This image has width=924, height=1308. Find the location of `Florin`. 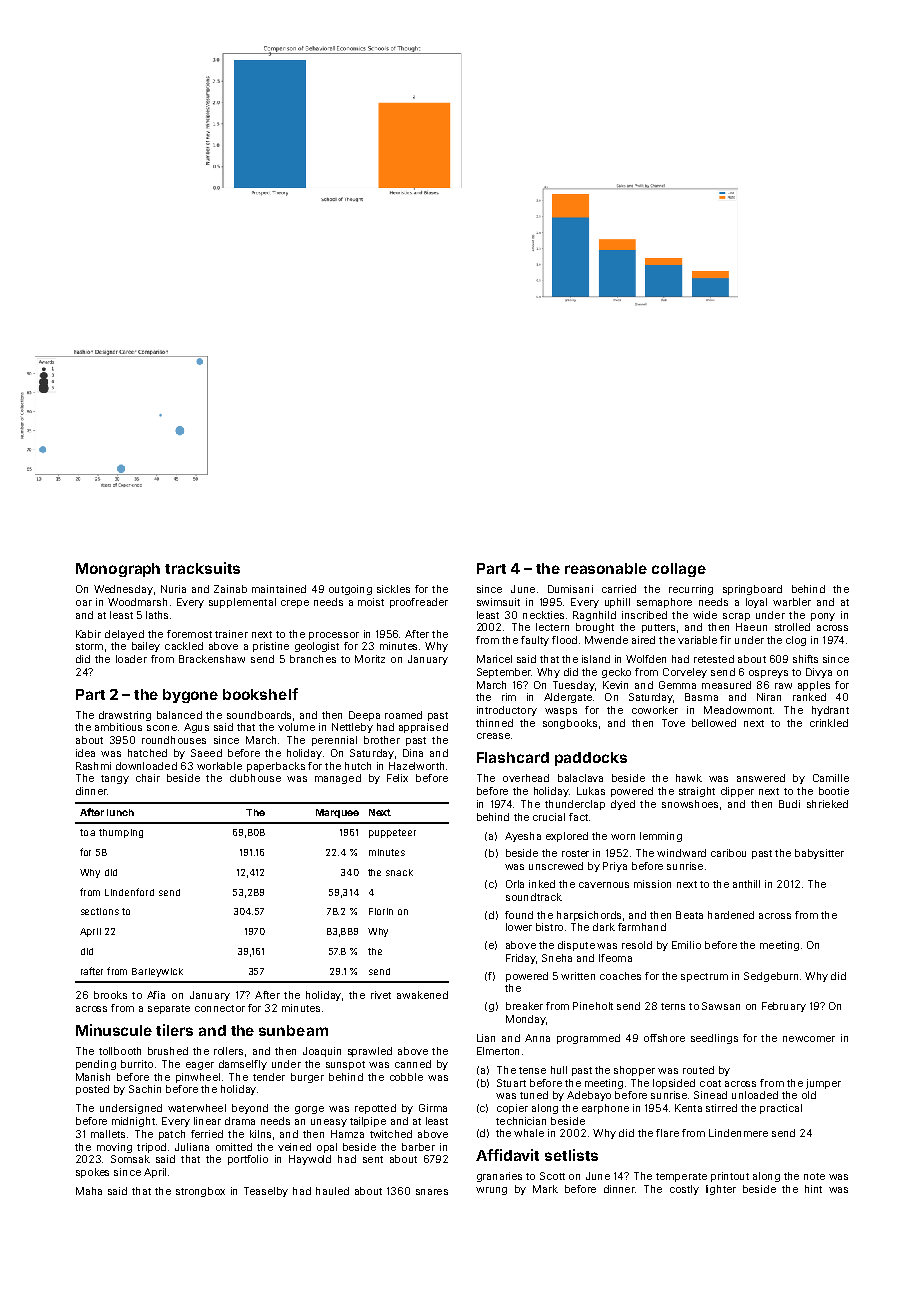

Florin is located at coordinates (381, 911).
